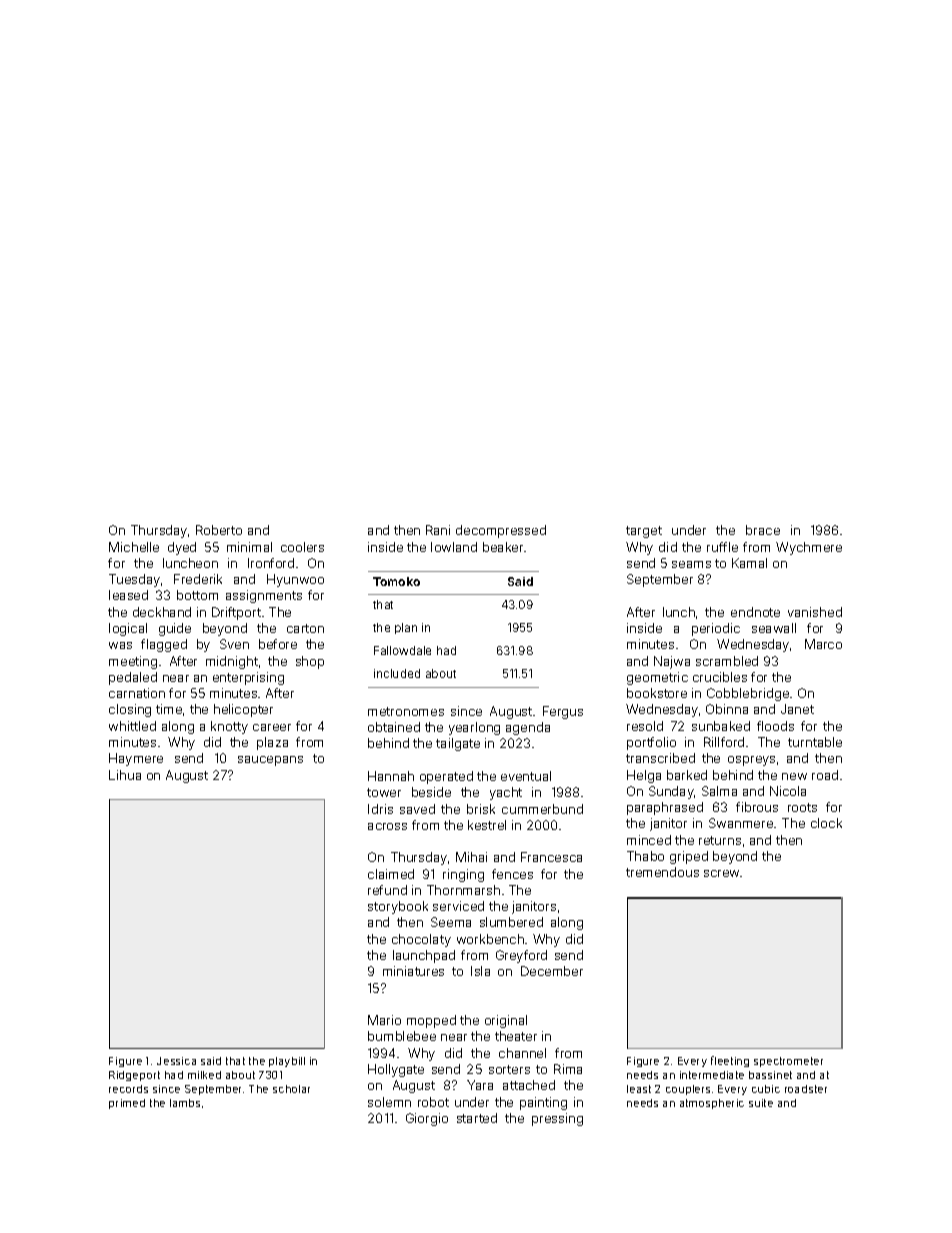 This document has height=1233, width=952. I want to click on primed, so click(127, 1104).
